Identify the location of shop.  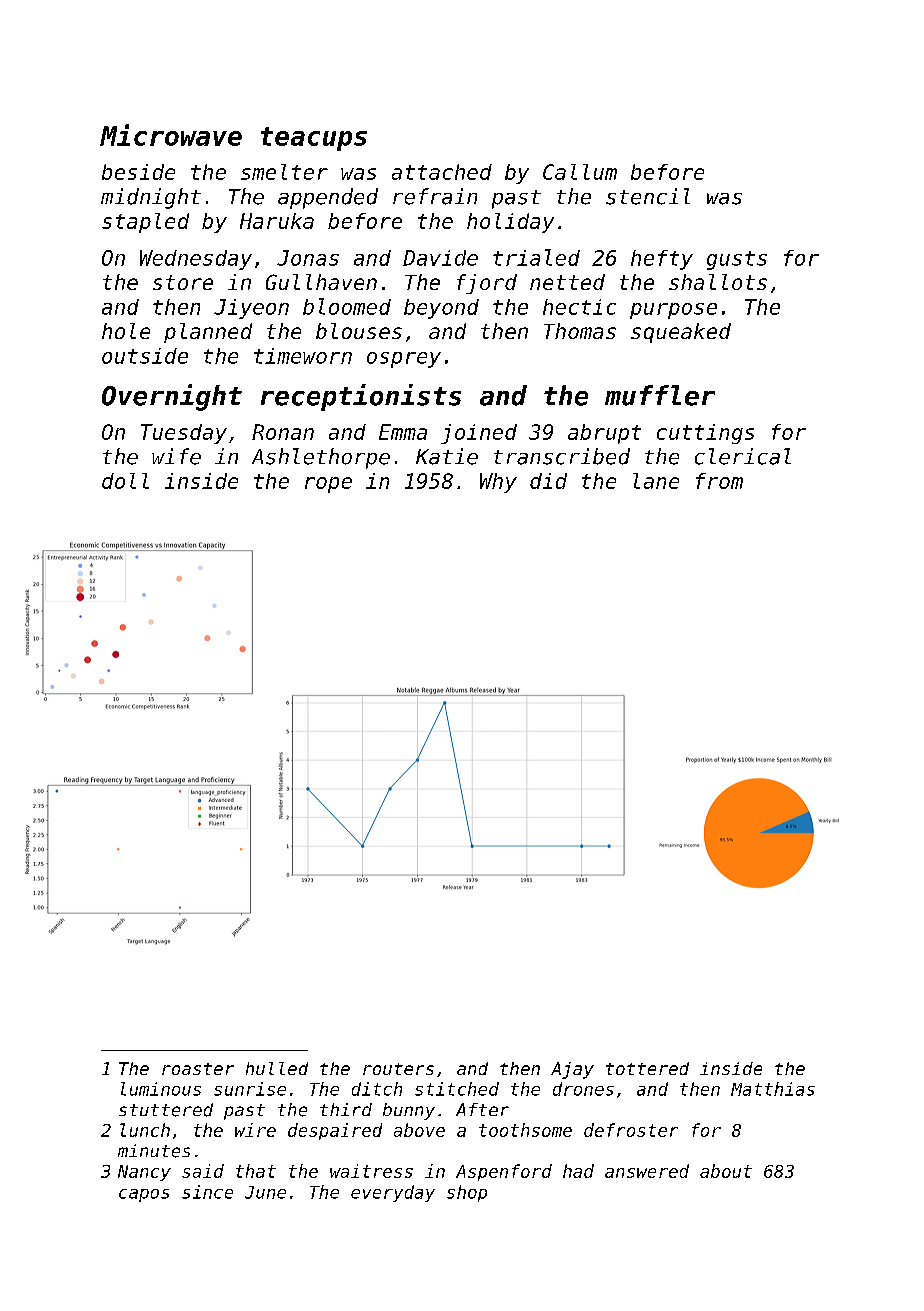
(467, 1193).
